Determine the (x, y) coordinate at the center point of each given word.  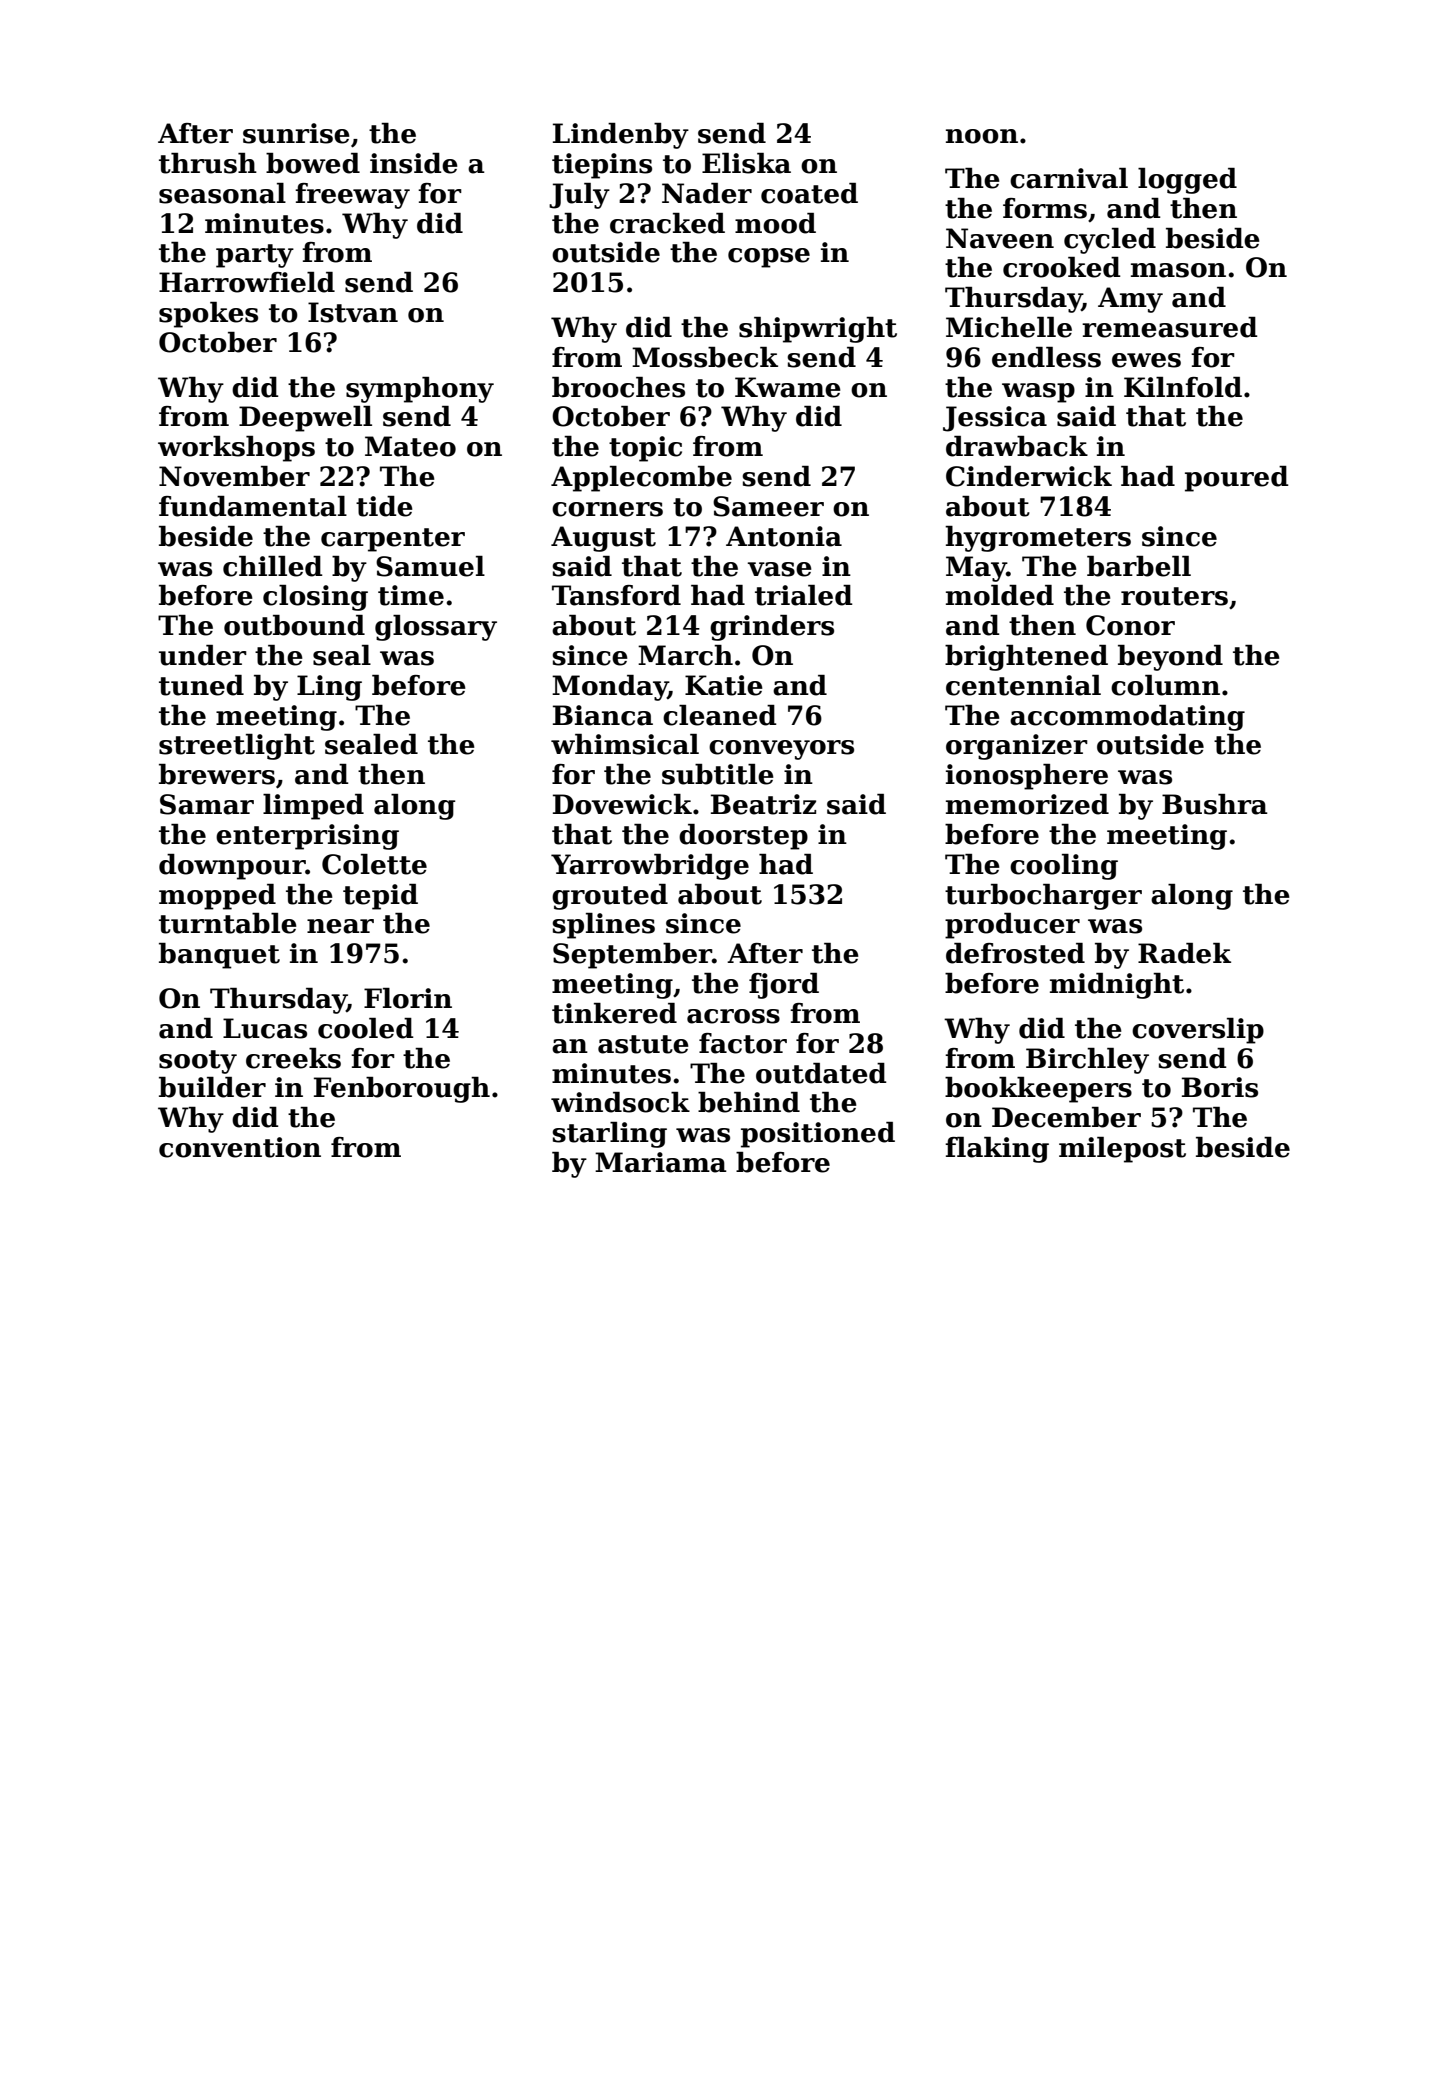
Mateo (410, 446)
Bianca (603, 715)
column (1165, 685)
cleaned (720, 715)
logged (1187, 181)
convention (240, 1147)
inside (414, 163)
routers (1174, 596)
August (603, 539)
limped (313, 807)
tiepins (602, 166)
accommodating (1127, 718)
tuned (201, 685)
